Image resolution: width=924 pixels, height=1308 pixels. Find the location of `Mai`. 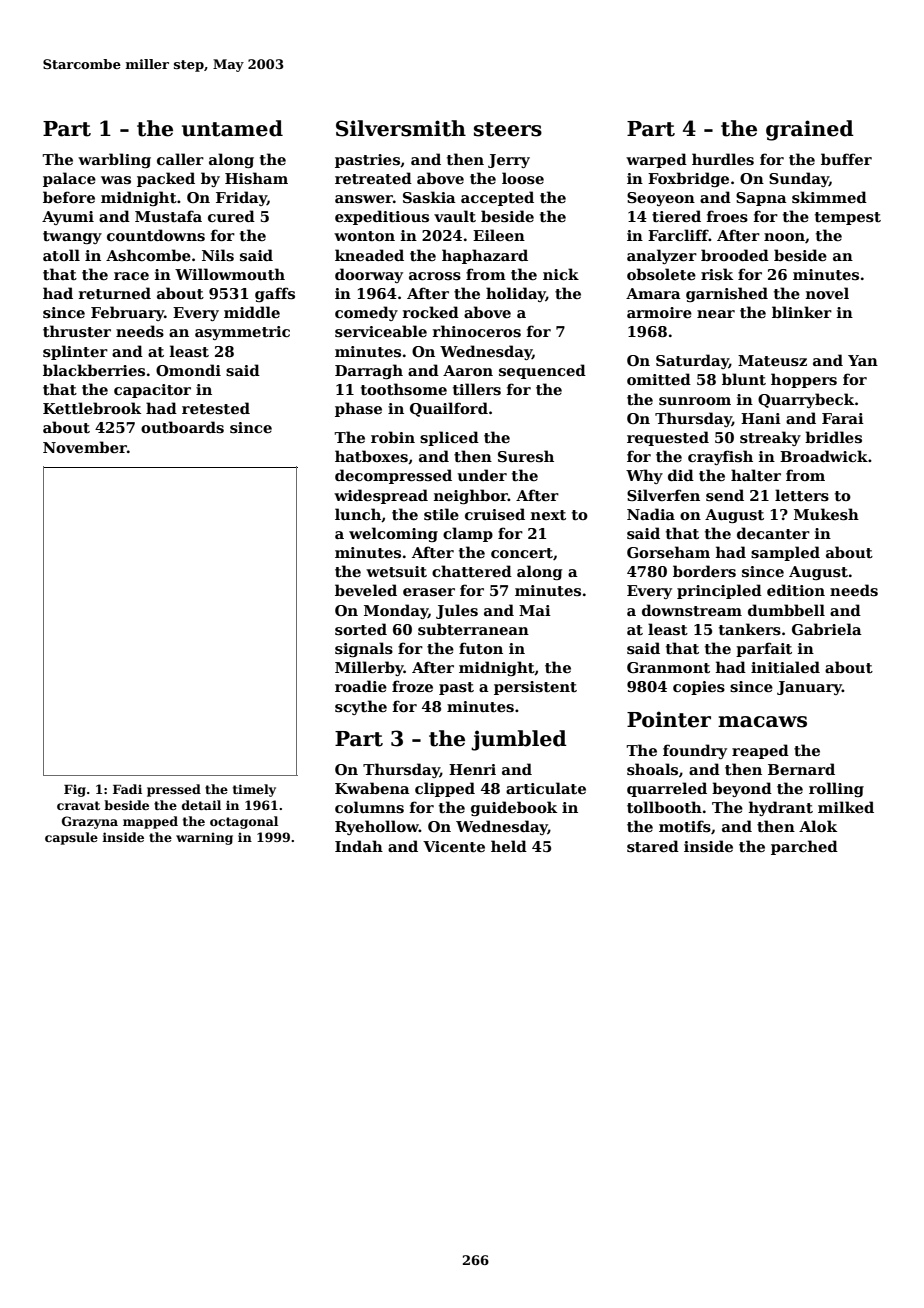

Mai is located at coordinates (535, 610).
